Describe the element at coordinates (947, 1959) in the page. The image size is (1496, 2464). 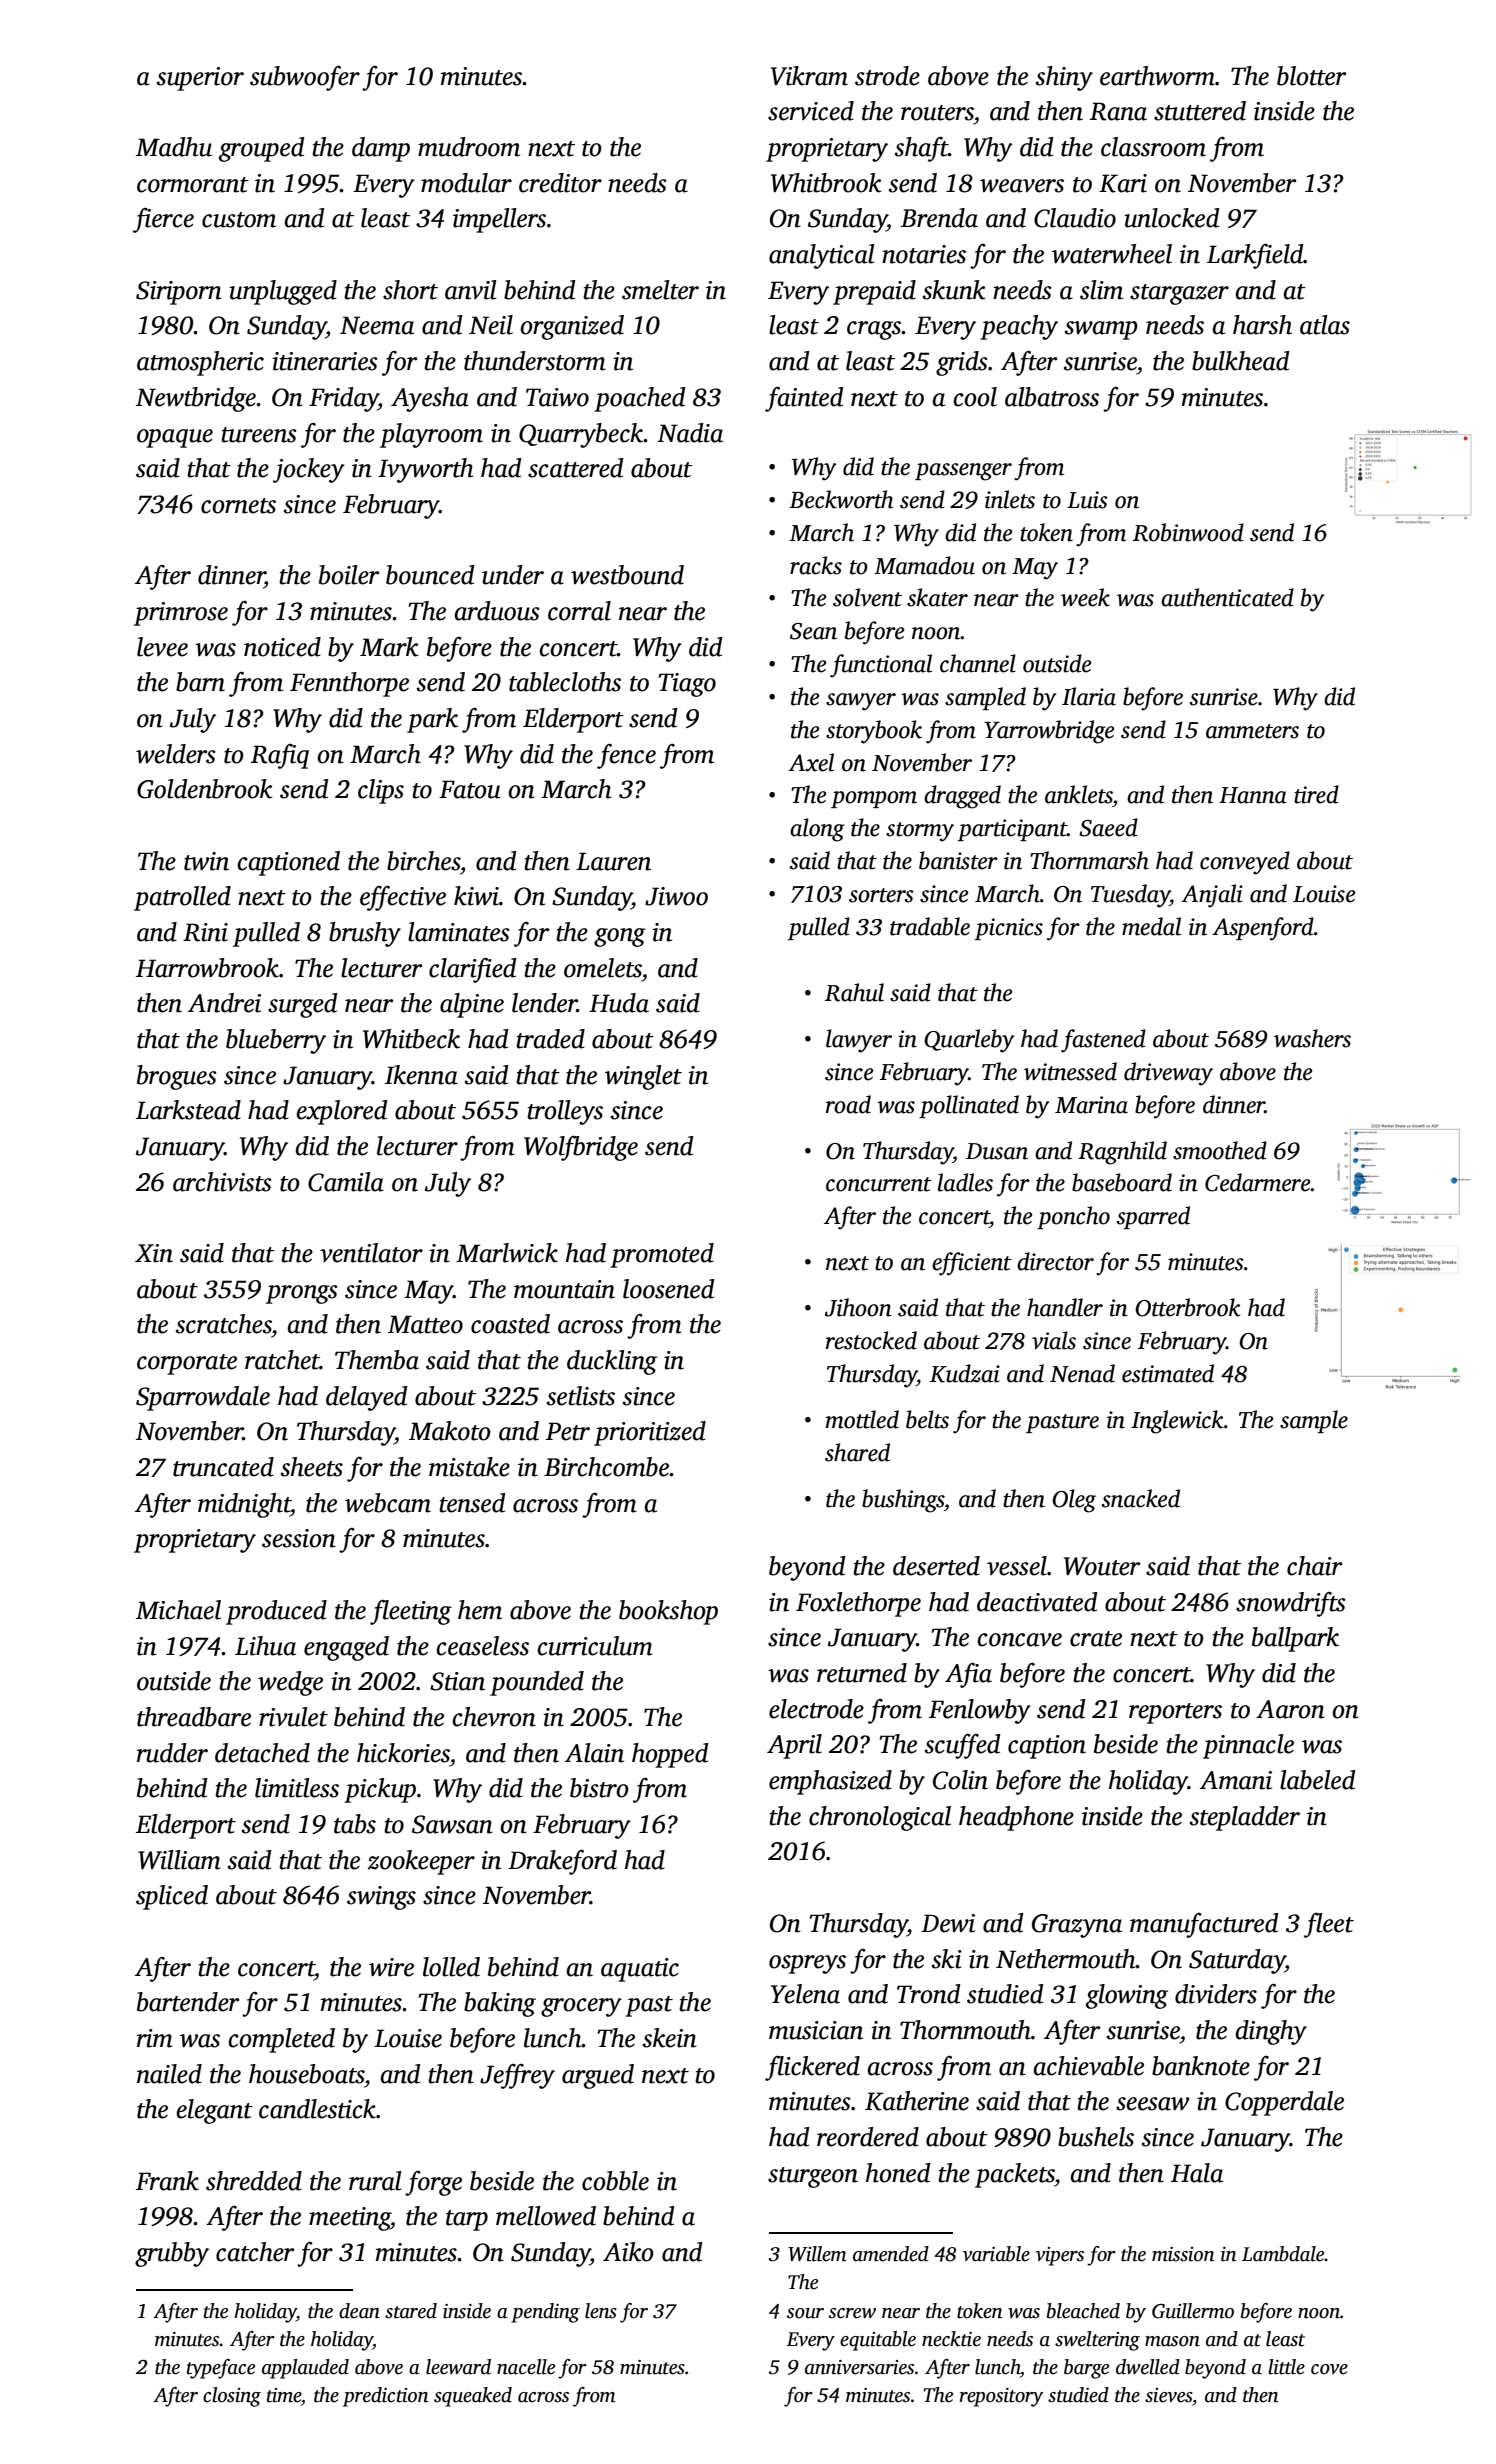
I see `ski` at that location.
